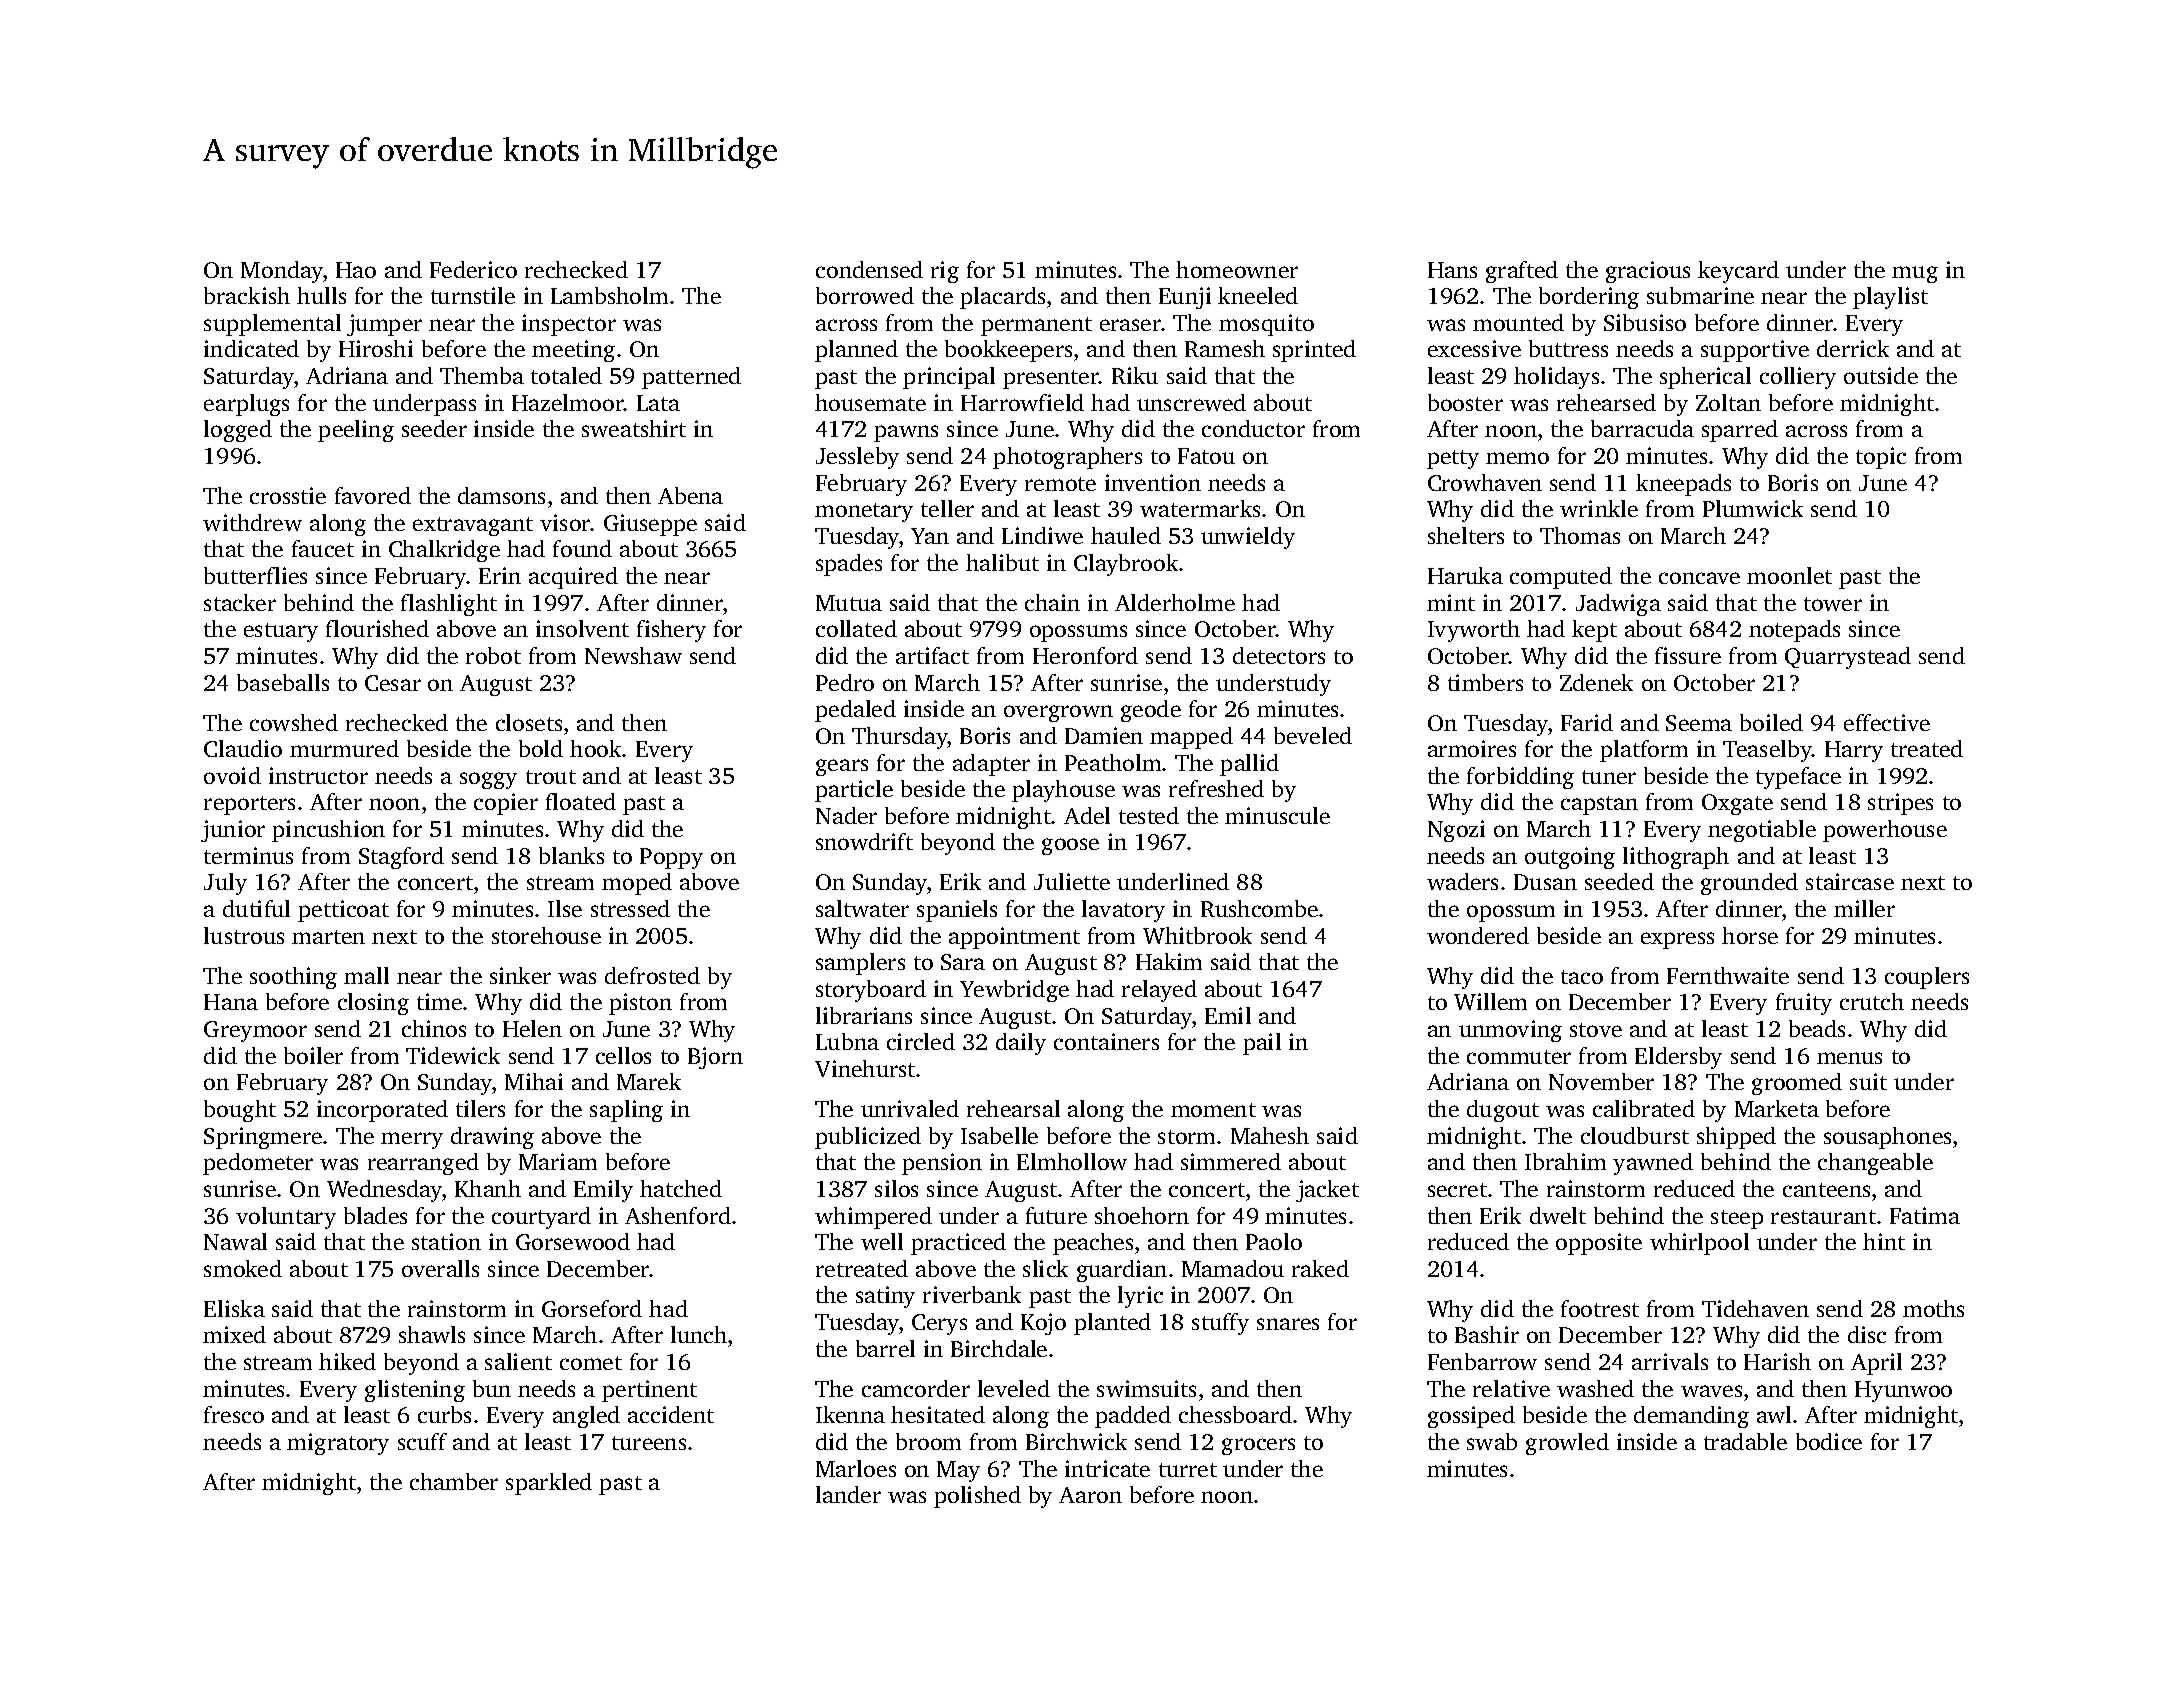 Image resolution: width=2178 pixels, height=1683 pixels. Describe the element at coordinates (650, 525) in the screenshot. I see `Giuseppe` at that location.
